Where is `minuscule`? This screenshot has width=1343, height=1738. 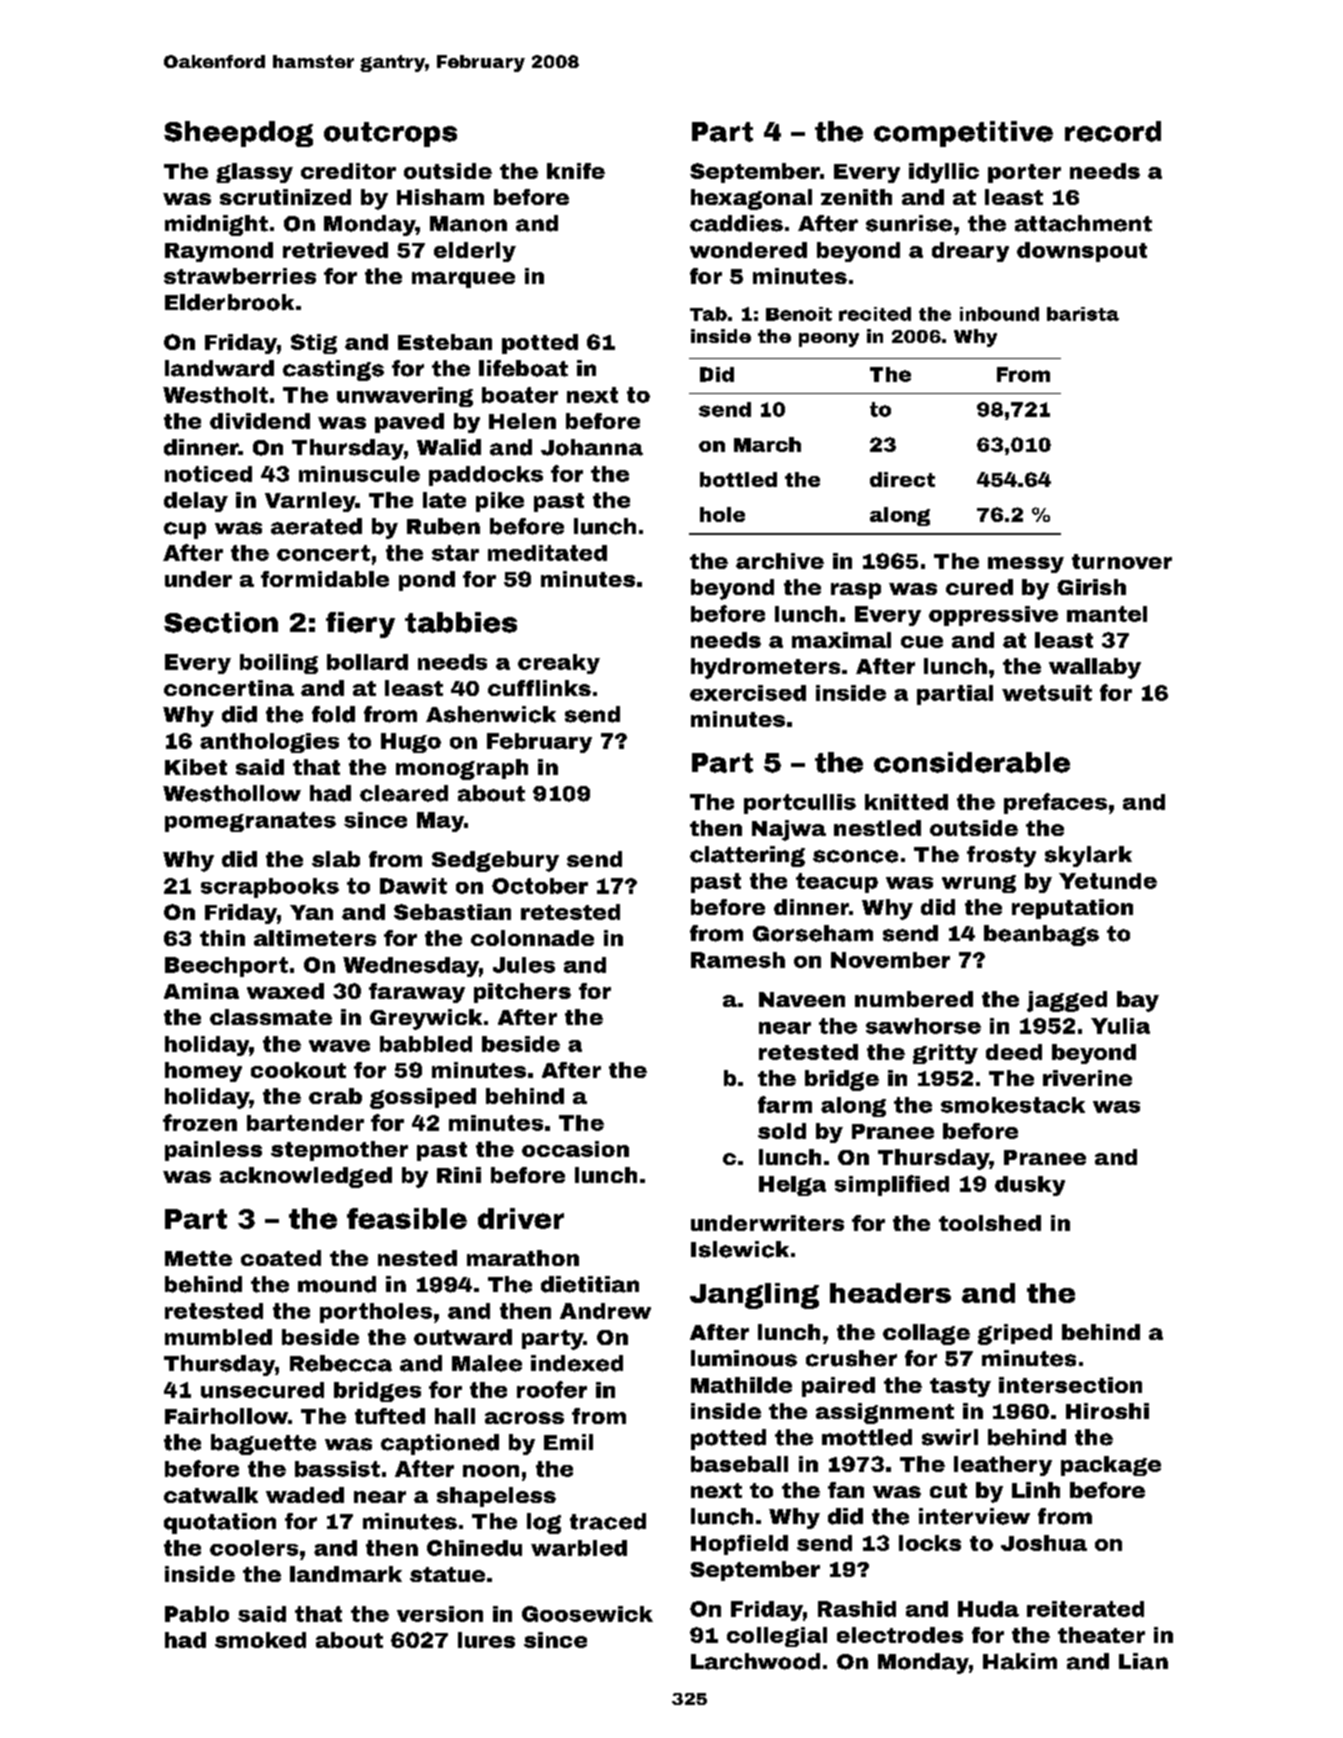 minuscule is located at coordinates (359, 474).
